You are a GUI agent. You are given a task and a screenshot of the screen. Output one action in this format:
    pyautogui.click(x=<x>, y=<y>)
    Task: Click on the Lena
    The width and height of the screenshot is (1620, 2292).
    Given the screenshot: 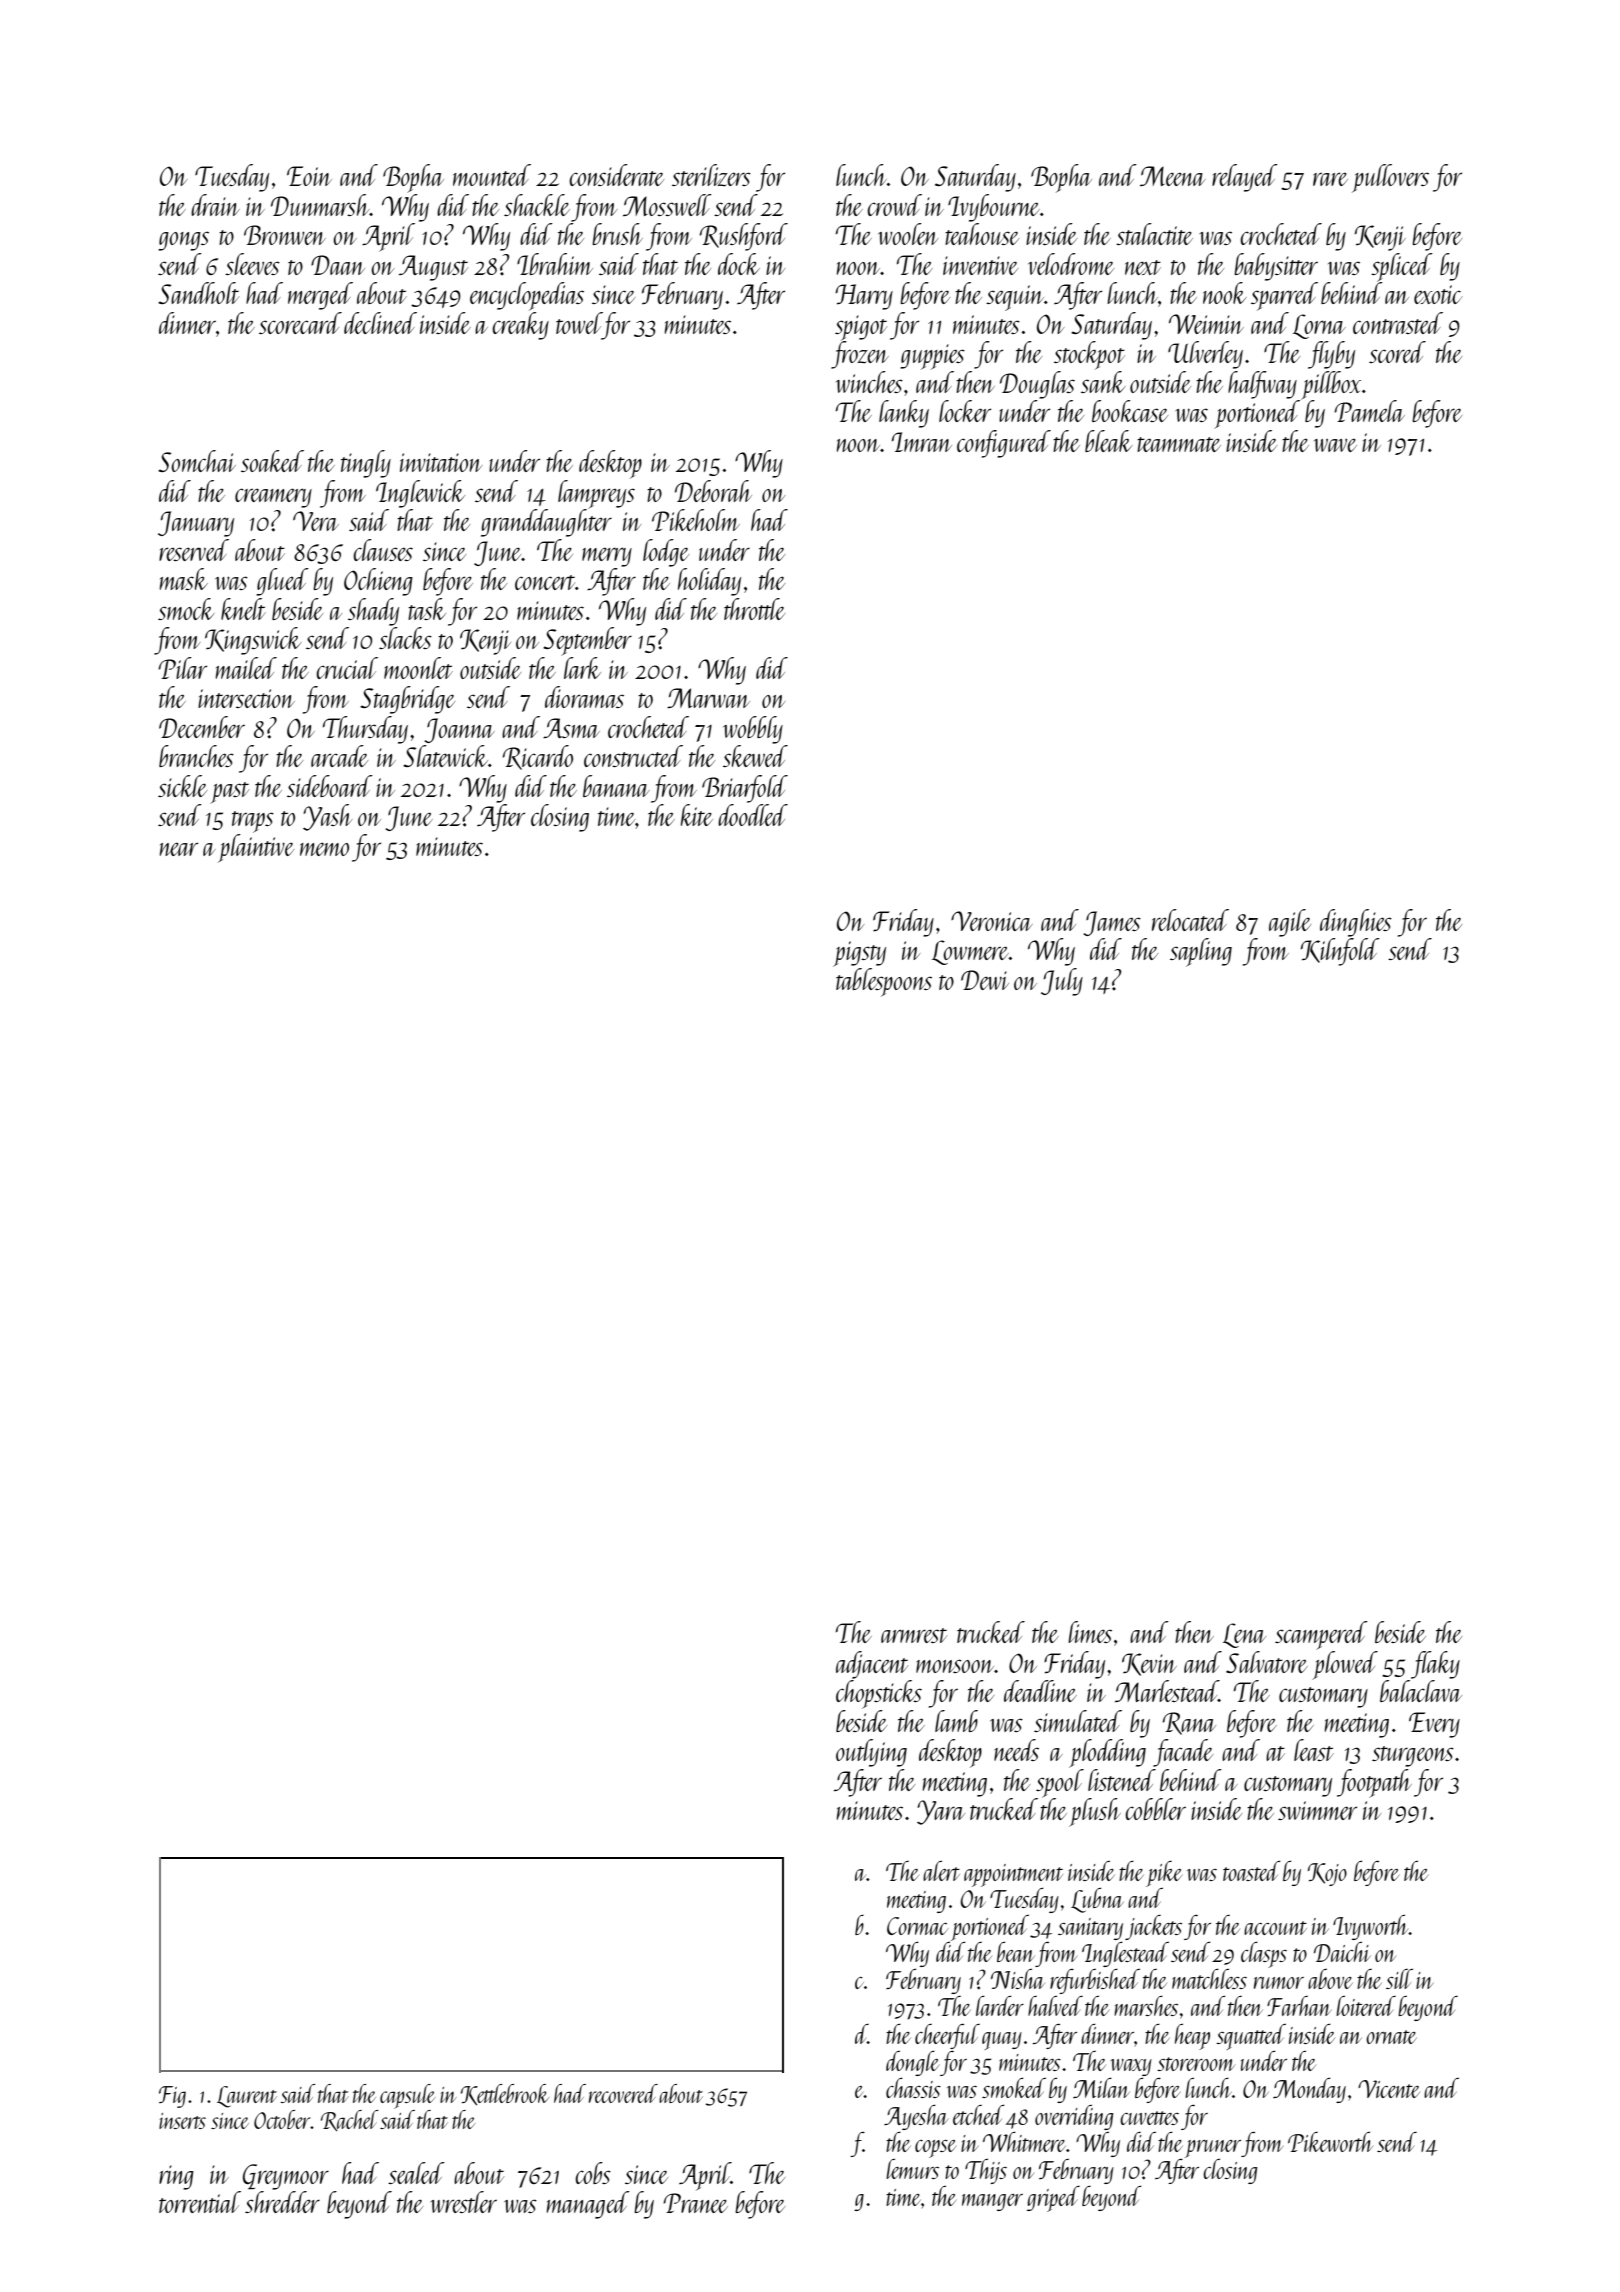 What is the action you would take?
    pyautogui.click(x=1244, y=1635)
